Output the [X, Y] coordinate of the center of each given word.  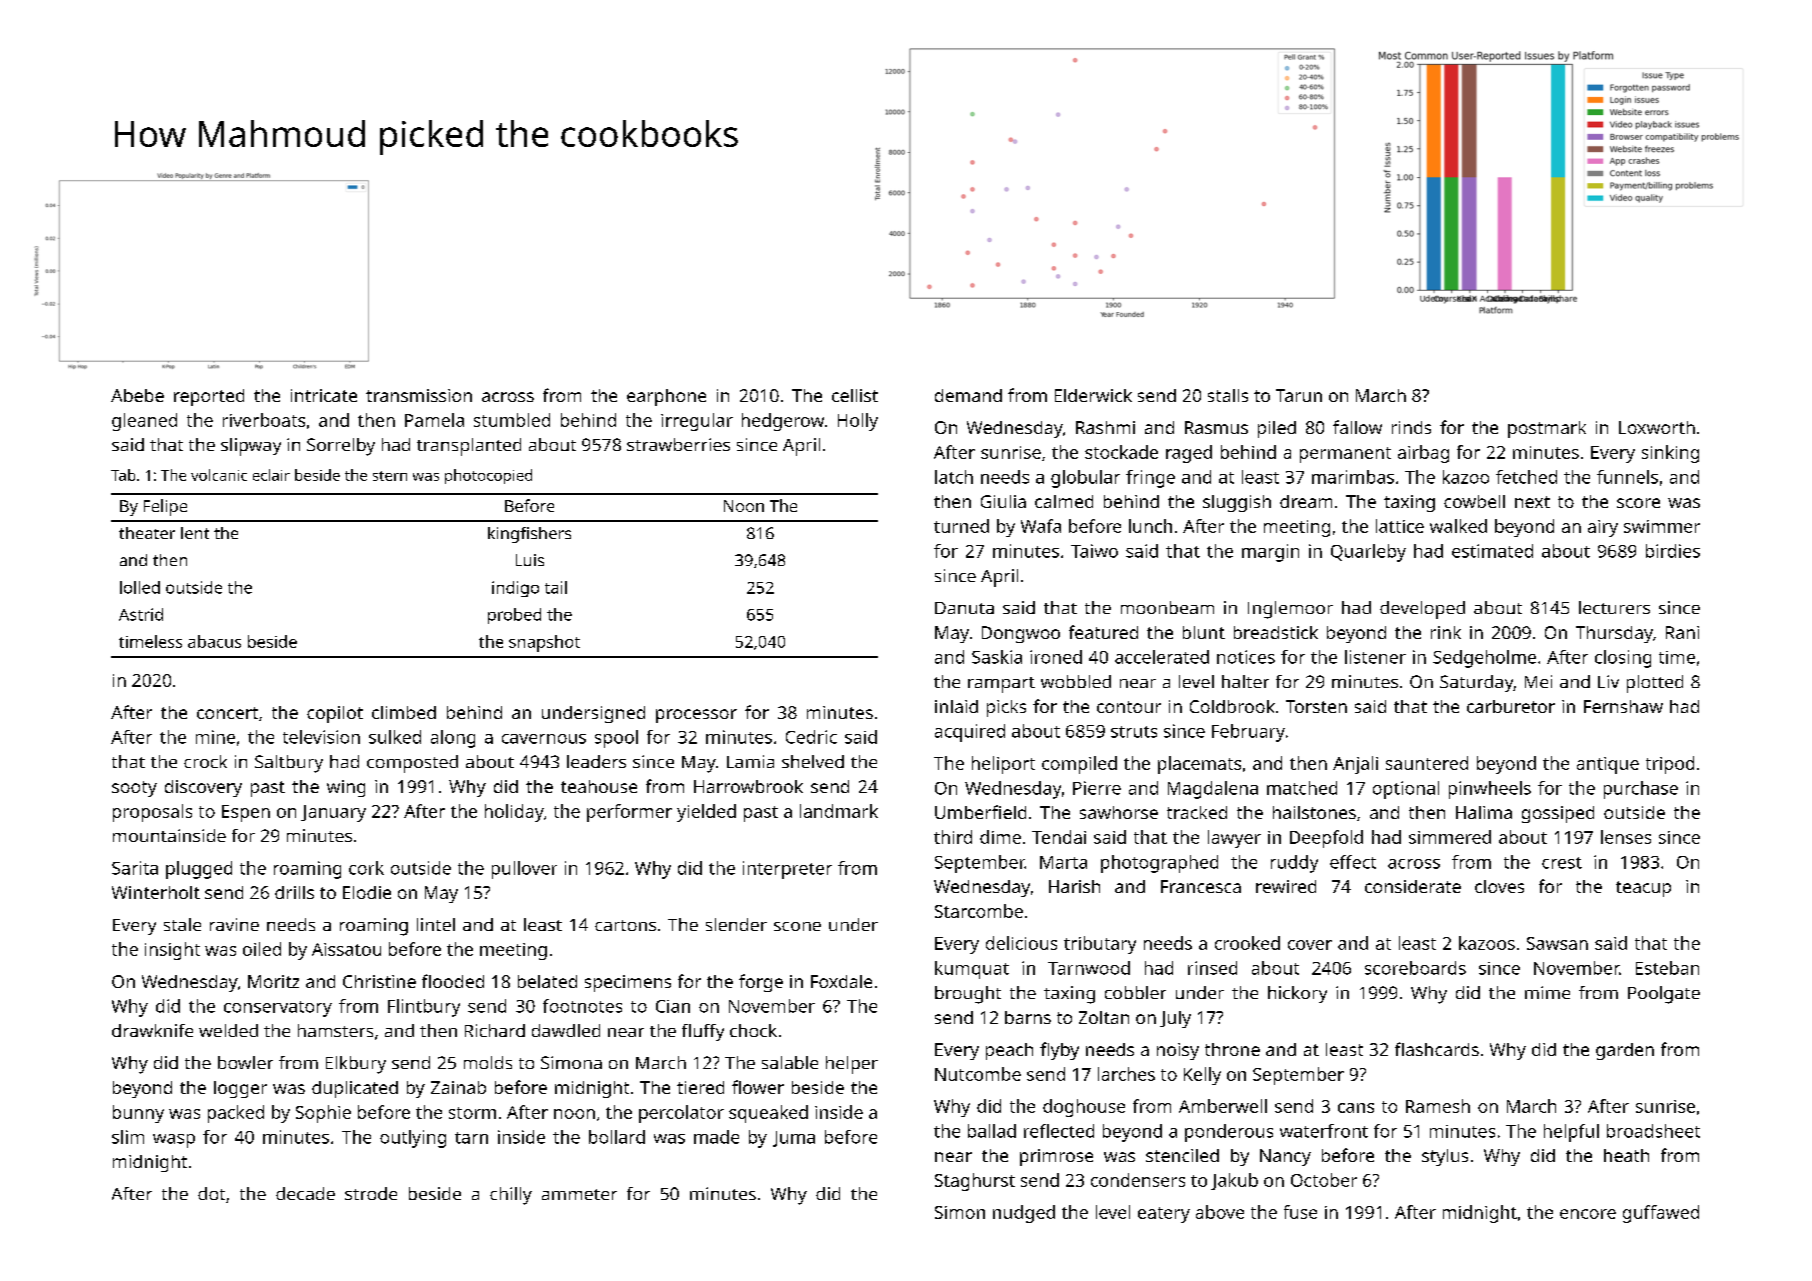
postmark [1547, 429]
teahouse [599, 786]
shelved [813, 761]
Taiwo [1094, 551]
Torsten [1316, 706]
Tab [123, 475]
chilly [511, 1196]
